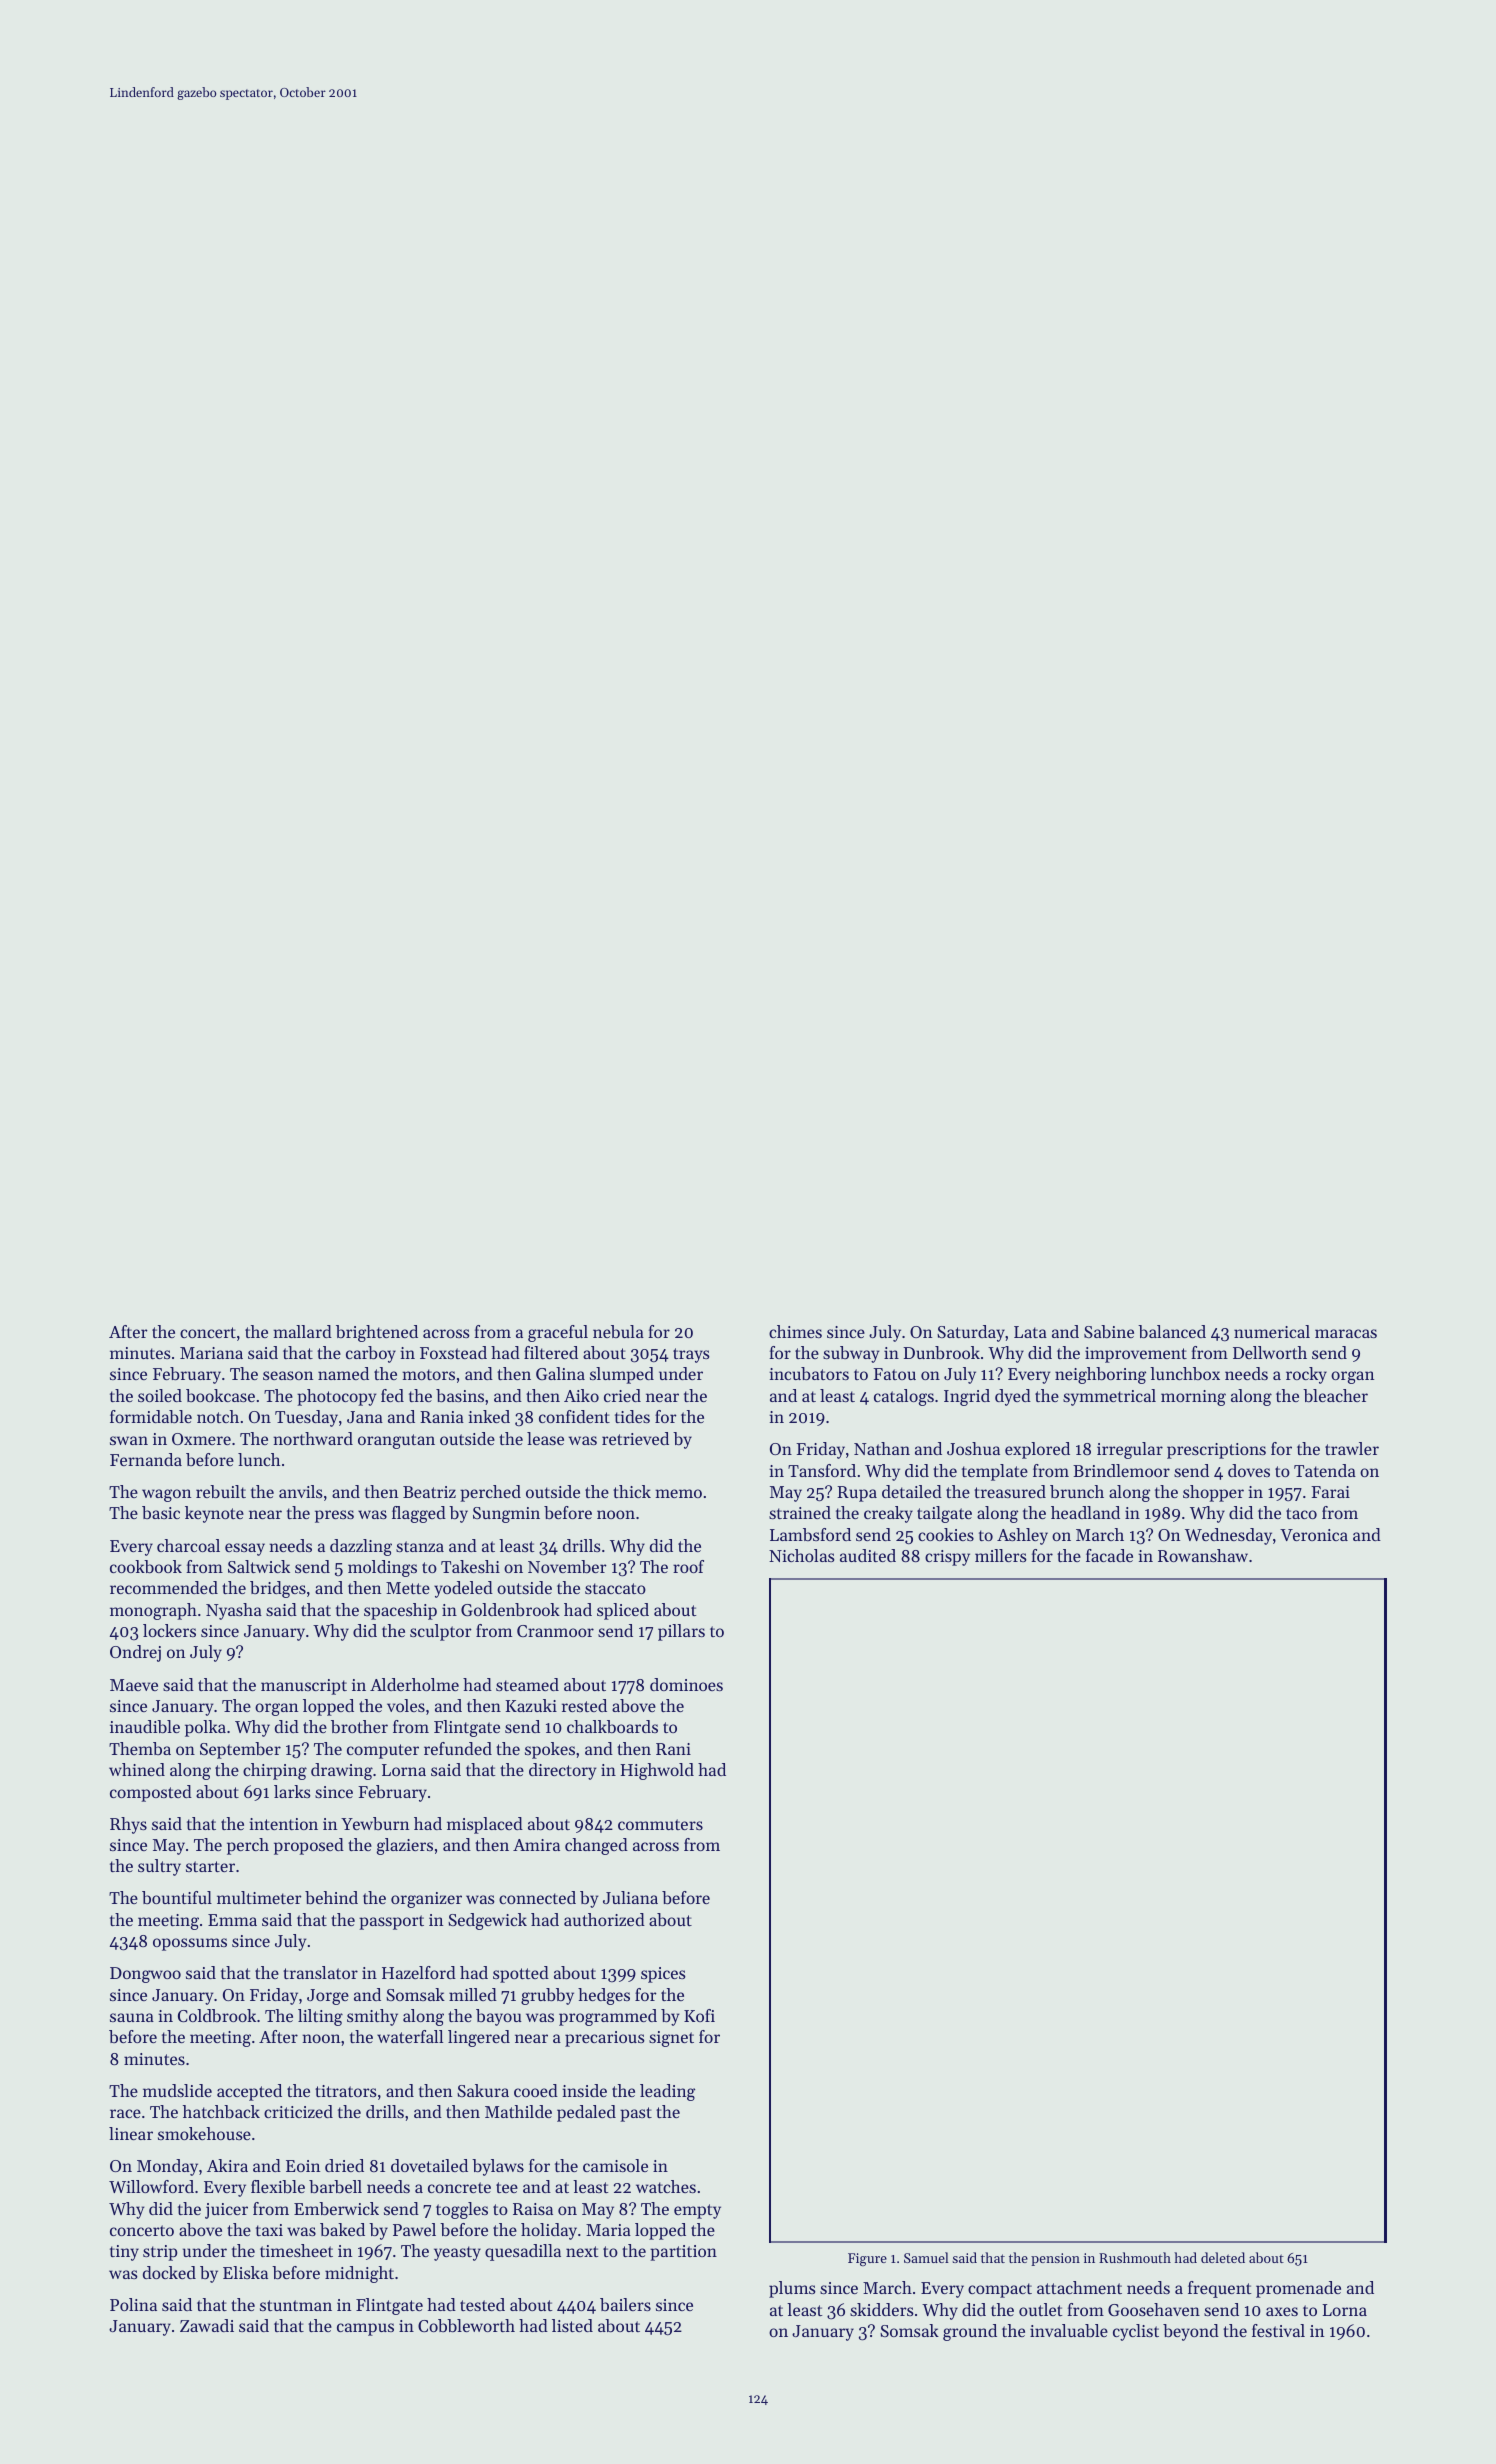 Image resolution: width=1496 pixels, height=2464 pixels. What do you see at coordinates (1109, 1331) in the page?
I see `Sabine` at bounding box center [1109, 1331].
